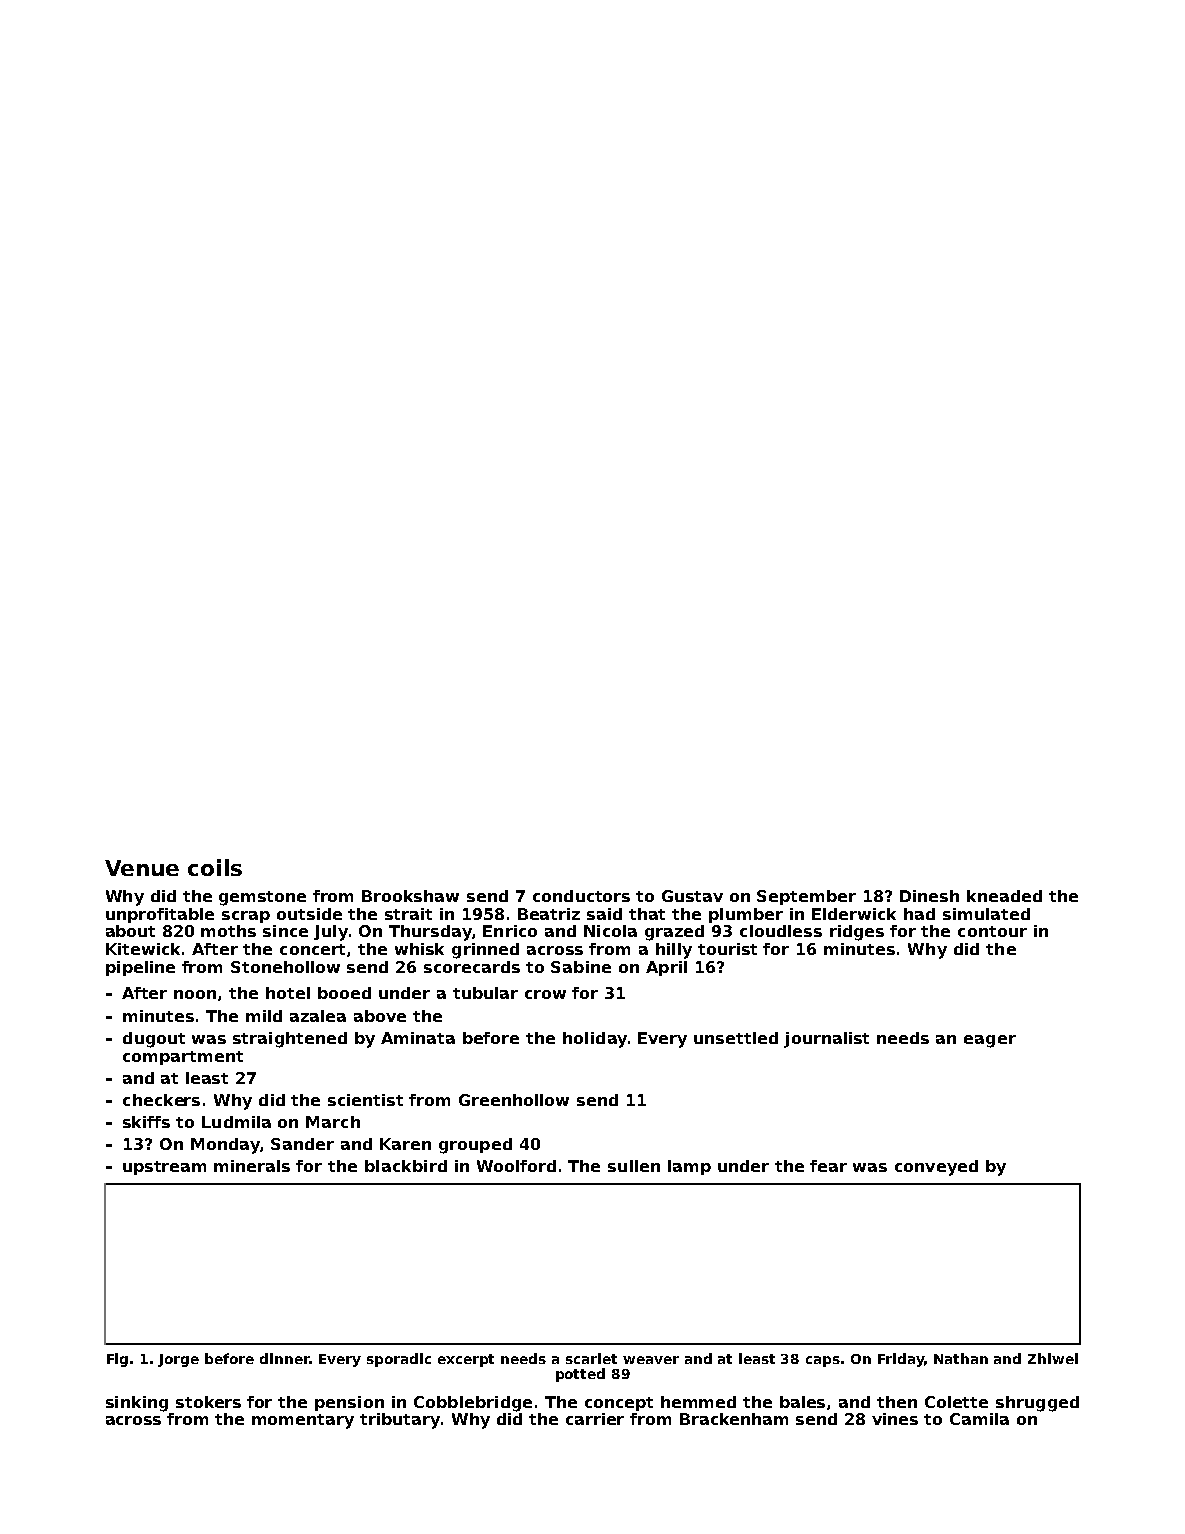 The width and height of the screenshot is (1185, 1534). I want to click on journalist, so click(826, 1040).
